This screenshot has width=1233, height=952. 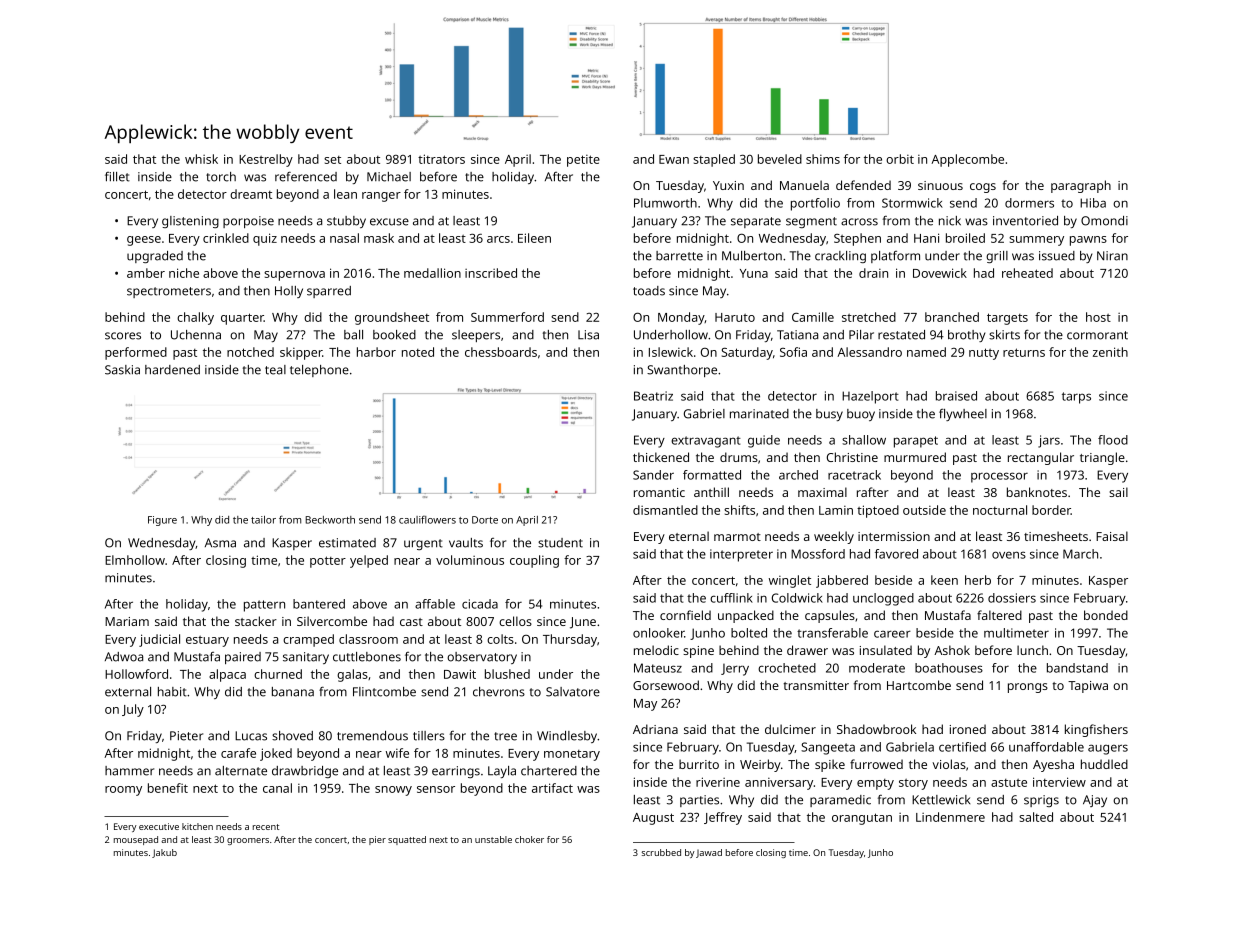 What do you see at coordinates (572, 755) in the screenshot?
I see `monetary` at bounding box center [572, 755].
